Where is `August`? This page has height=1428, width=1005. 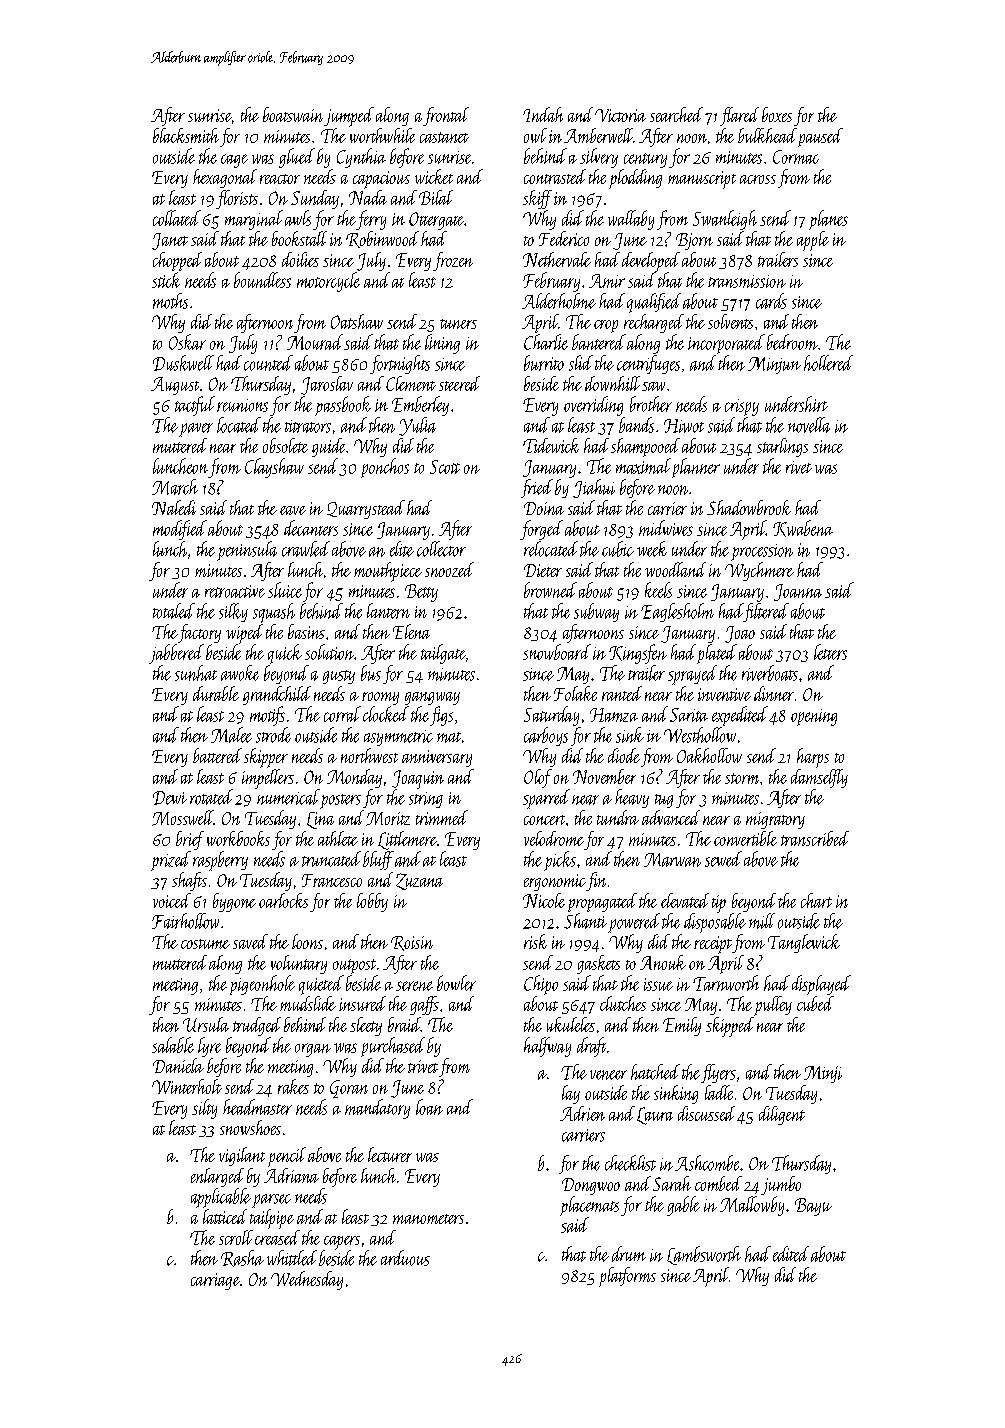
August is located at coordinates (175, 386).
